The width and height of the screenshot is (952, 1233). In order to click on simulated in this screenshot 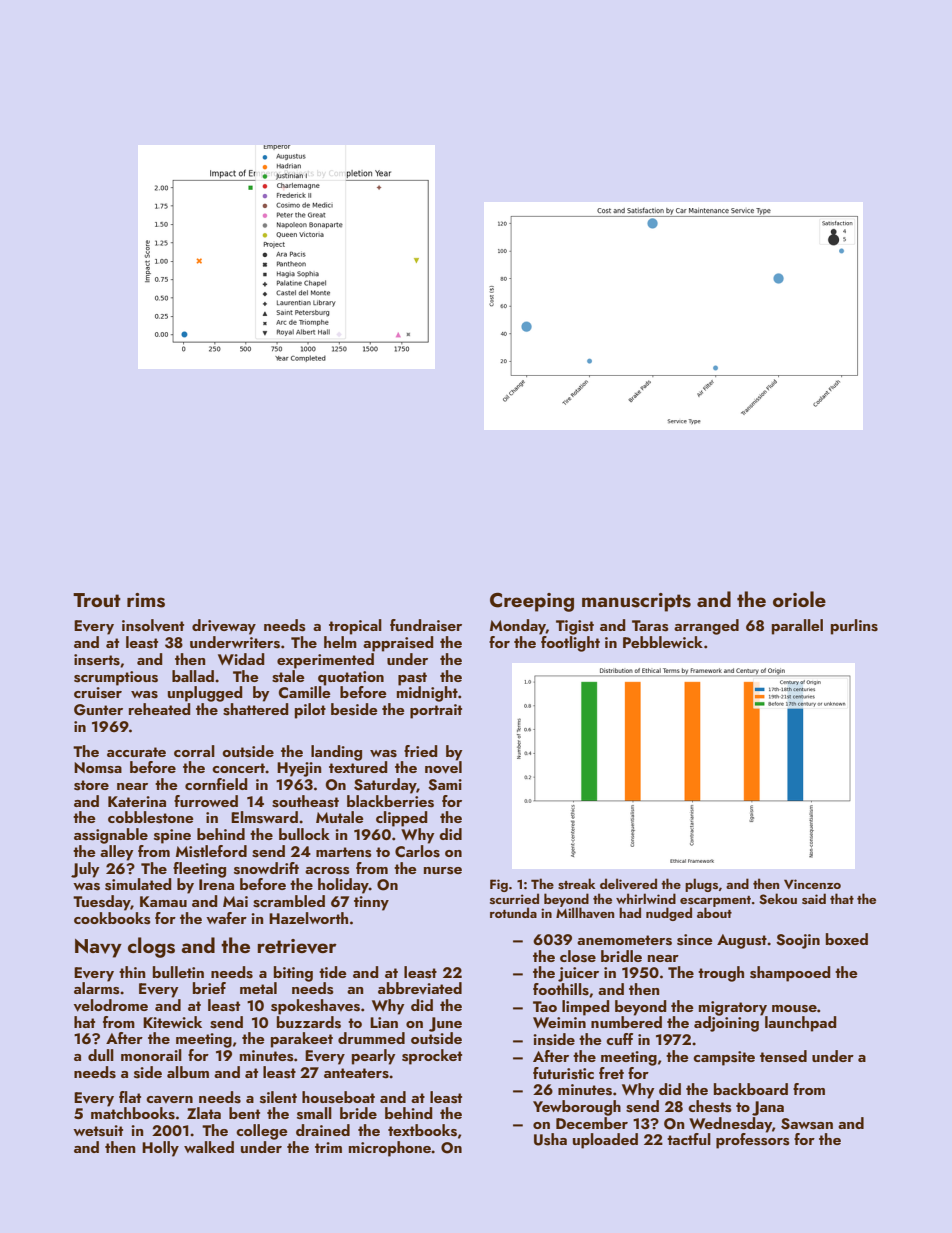, I will do `click(138, 884)`.
